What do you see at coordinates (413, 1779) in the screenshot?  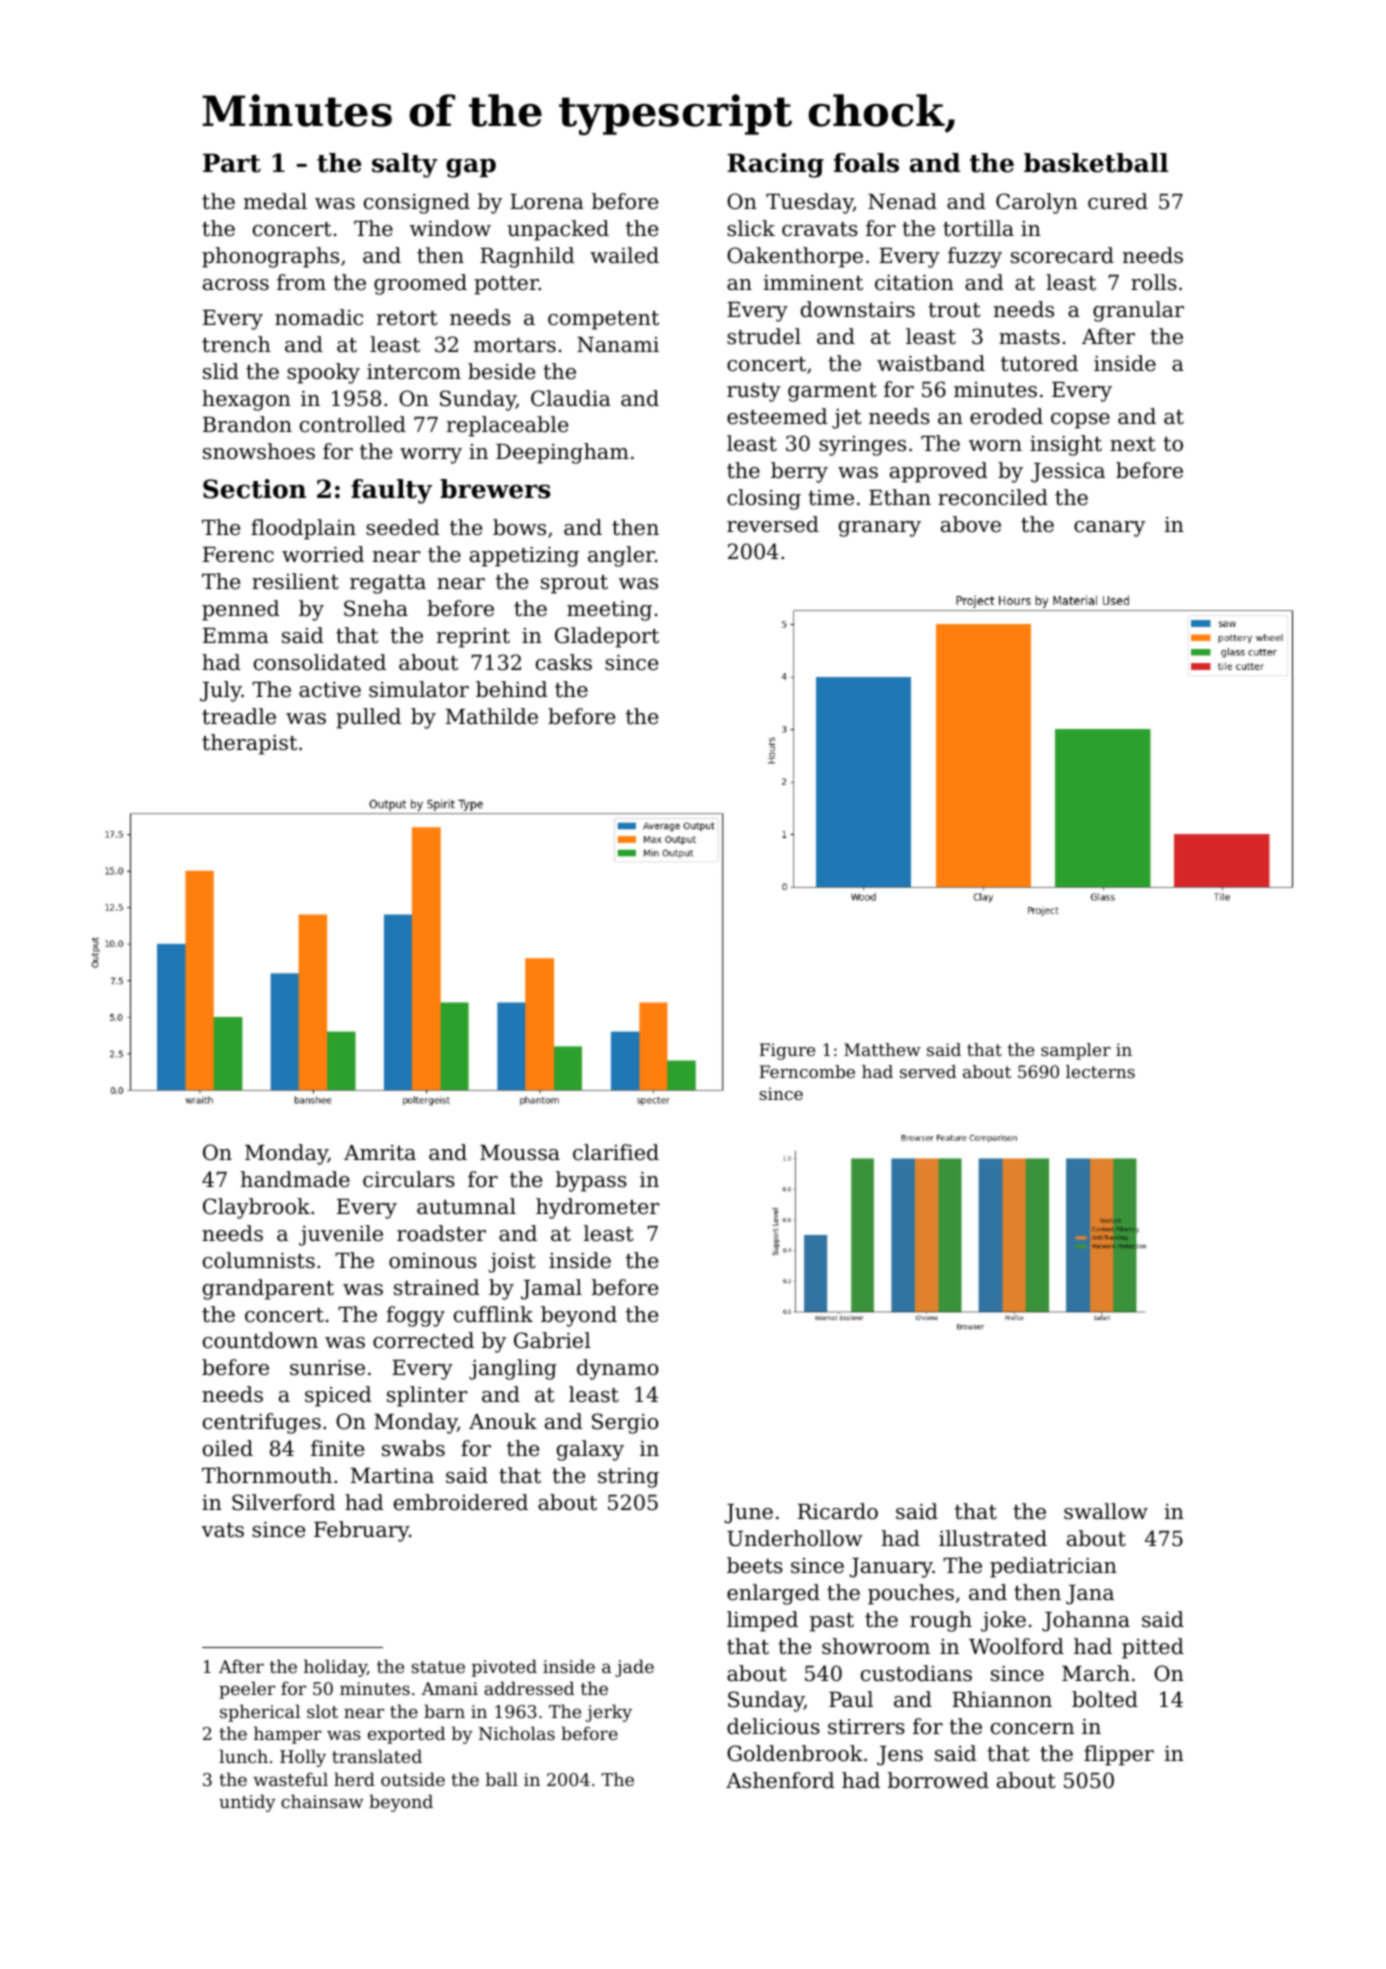 I see `outside` at bounding box center [413, 1779].
